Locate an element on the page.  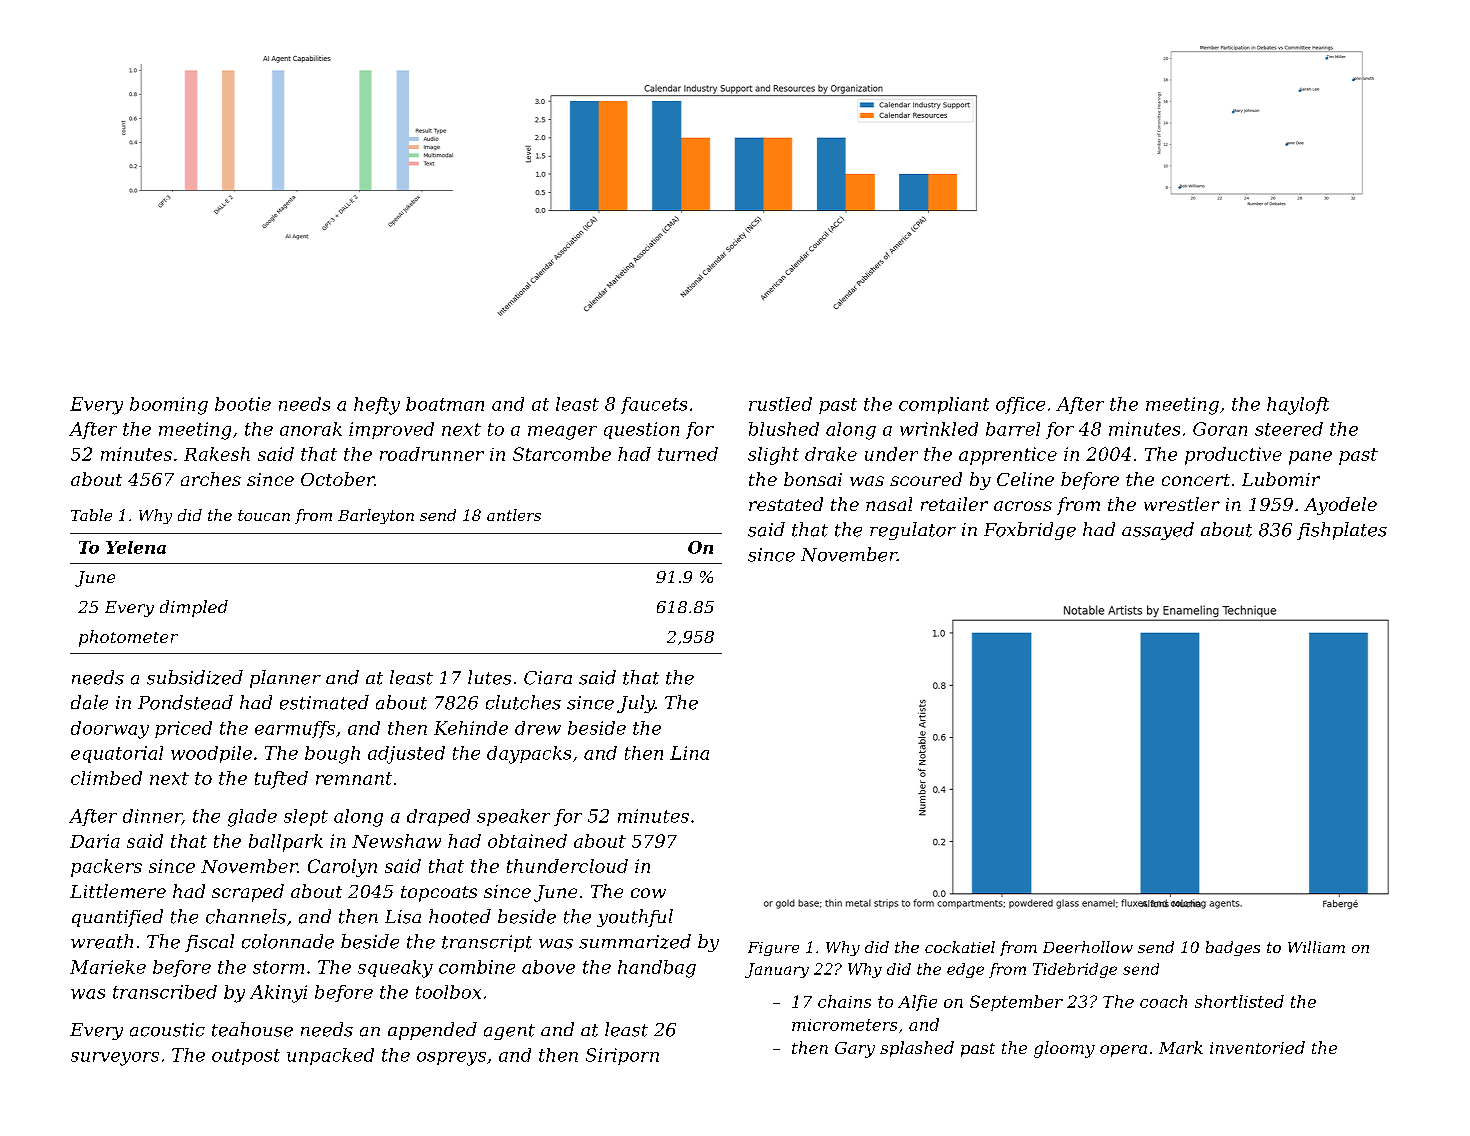
Daria is located at coordinates (95, 841).
